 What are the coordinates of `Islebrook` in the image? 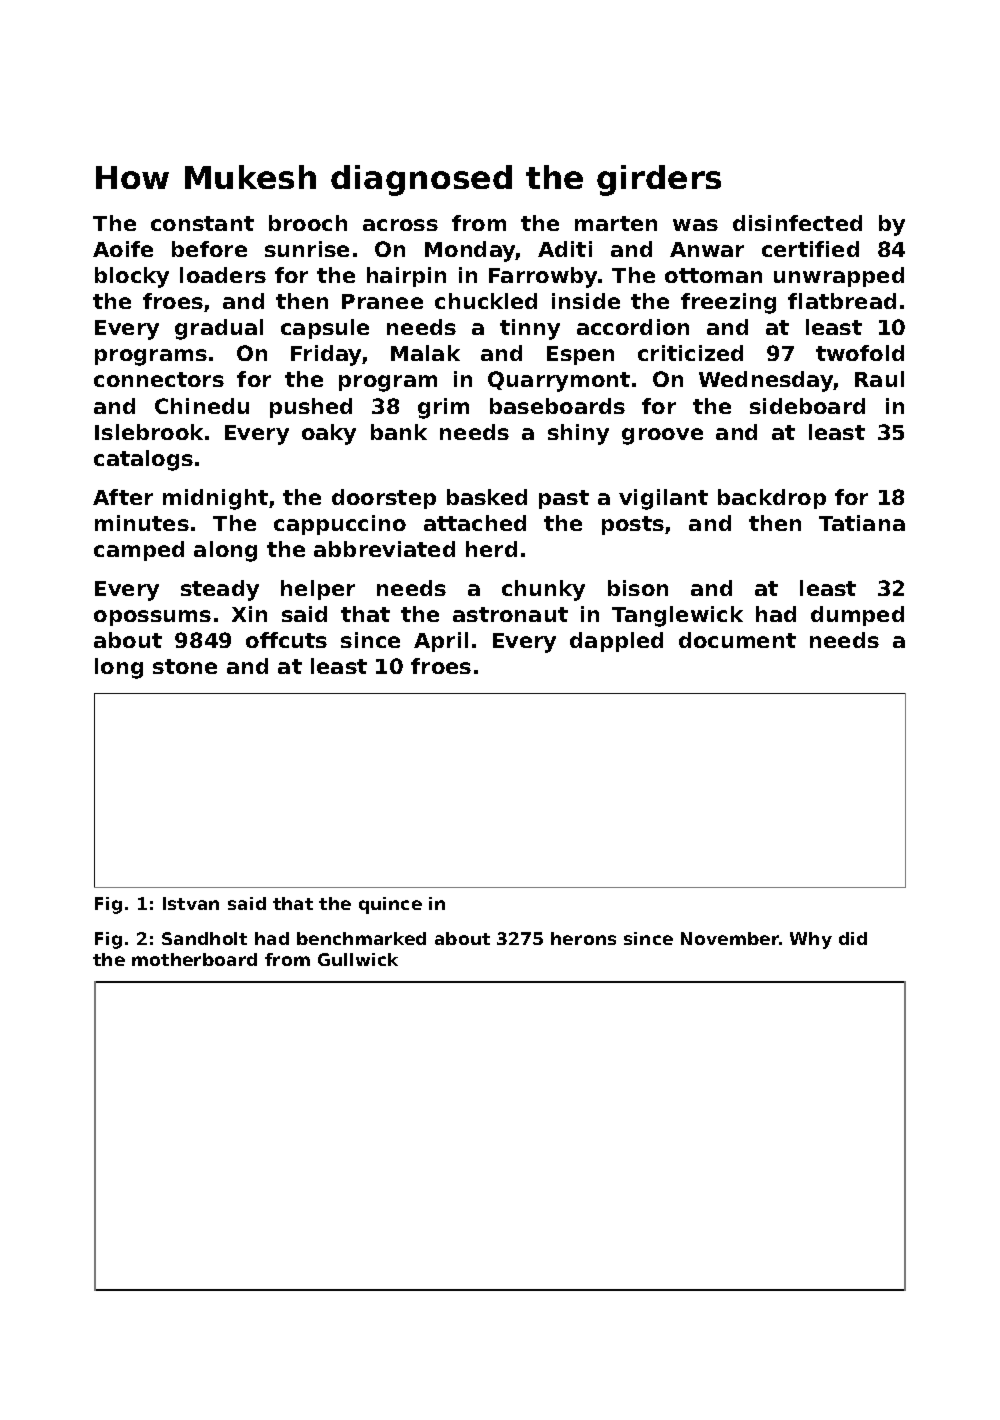 It's located at (149, 432).
